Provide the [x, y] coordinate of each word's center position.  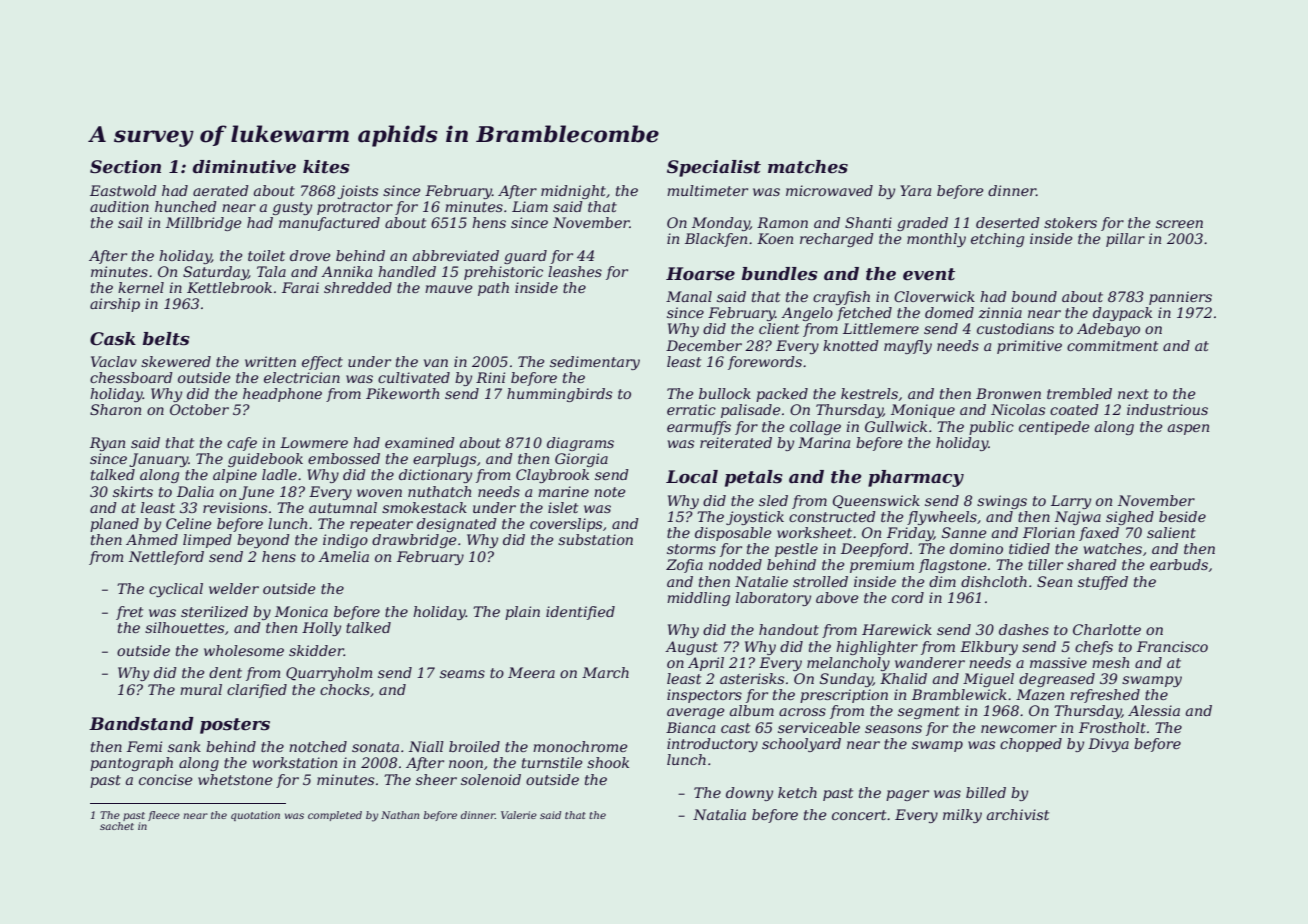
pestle [796, 550]
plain [522, 613]
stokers [1070, 222]
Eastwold [123, 190]
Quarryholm [329, 674]
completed [335, 816]
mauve [449, 289]
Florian [1049, 532]
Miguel [988, 680]
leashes [575, 271]
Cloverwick [934, 296]
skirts [133, 491]
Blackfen [716, 240]
